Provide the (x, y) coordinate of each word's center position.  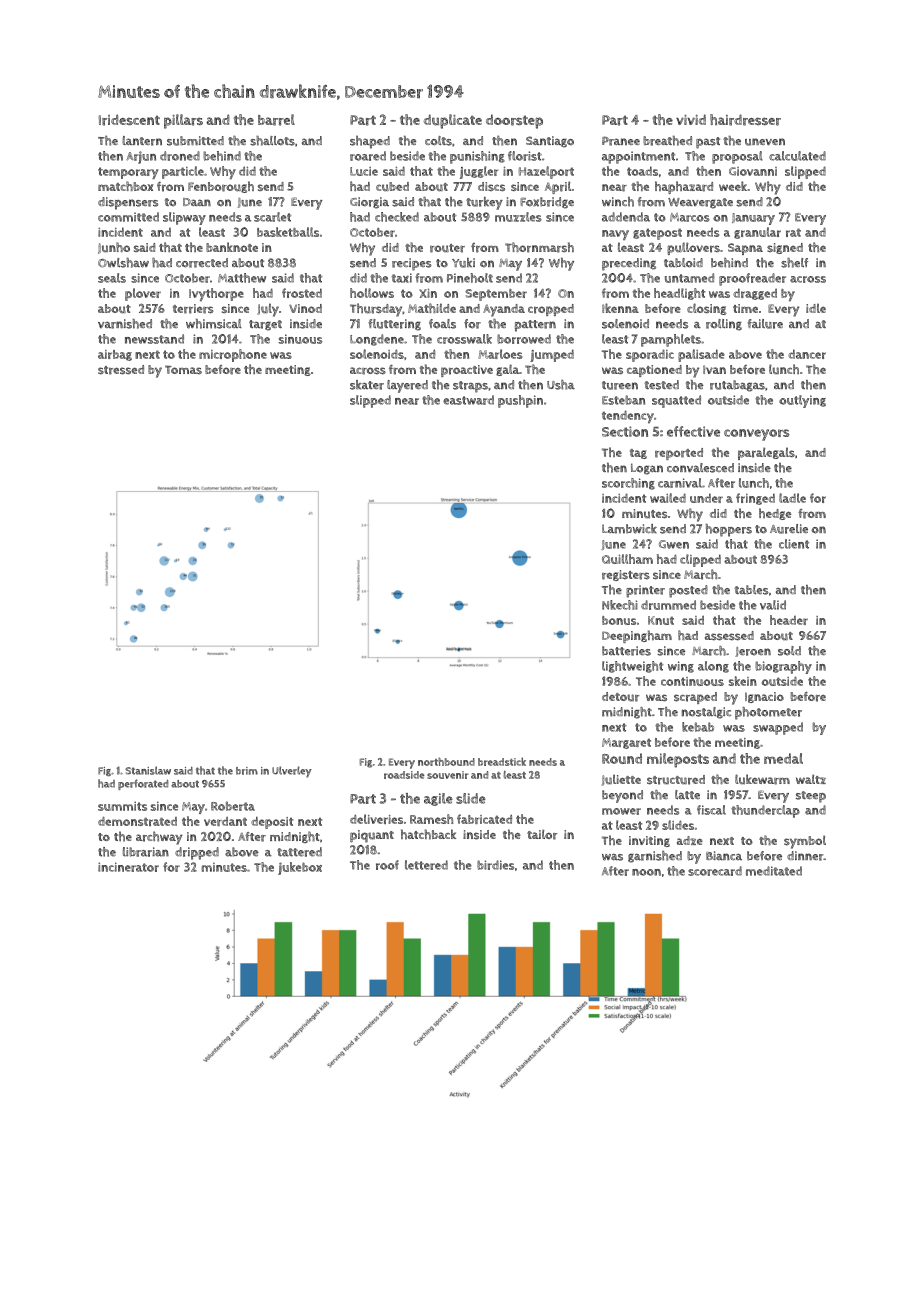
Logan (647, 469)
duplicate (453, 121)
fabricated (484, 819)
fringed (755, 499)
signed (785, 248)
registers (626, 575)
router (447, 248)
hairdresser (745, 120)
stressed (121, 370)
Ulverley (292, 772)
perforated (143, 784)
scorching (628, 484)
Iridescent (129, 120)
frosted (302, 293)
